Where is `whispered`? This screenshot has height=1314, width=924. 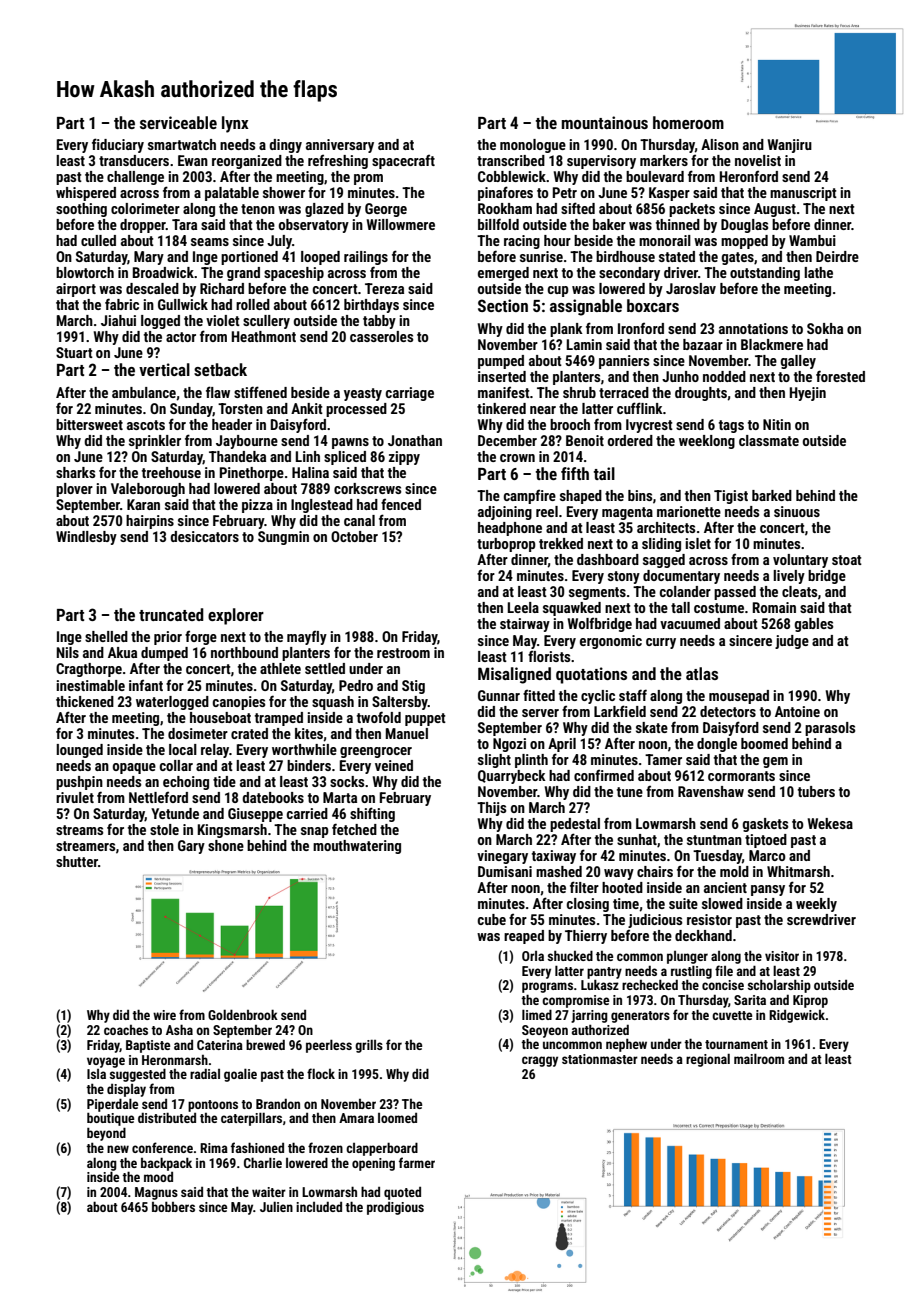 whispered is located at coordinates (86, 194).
